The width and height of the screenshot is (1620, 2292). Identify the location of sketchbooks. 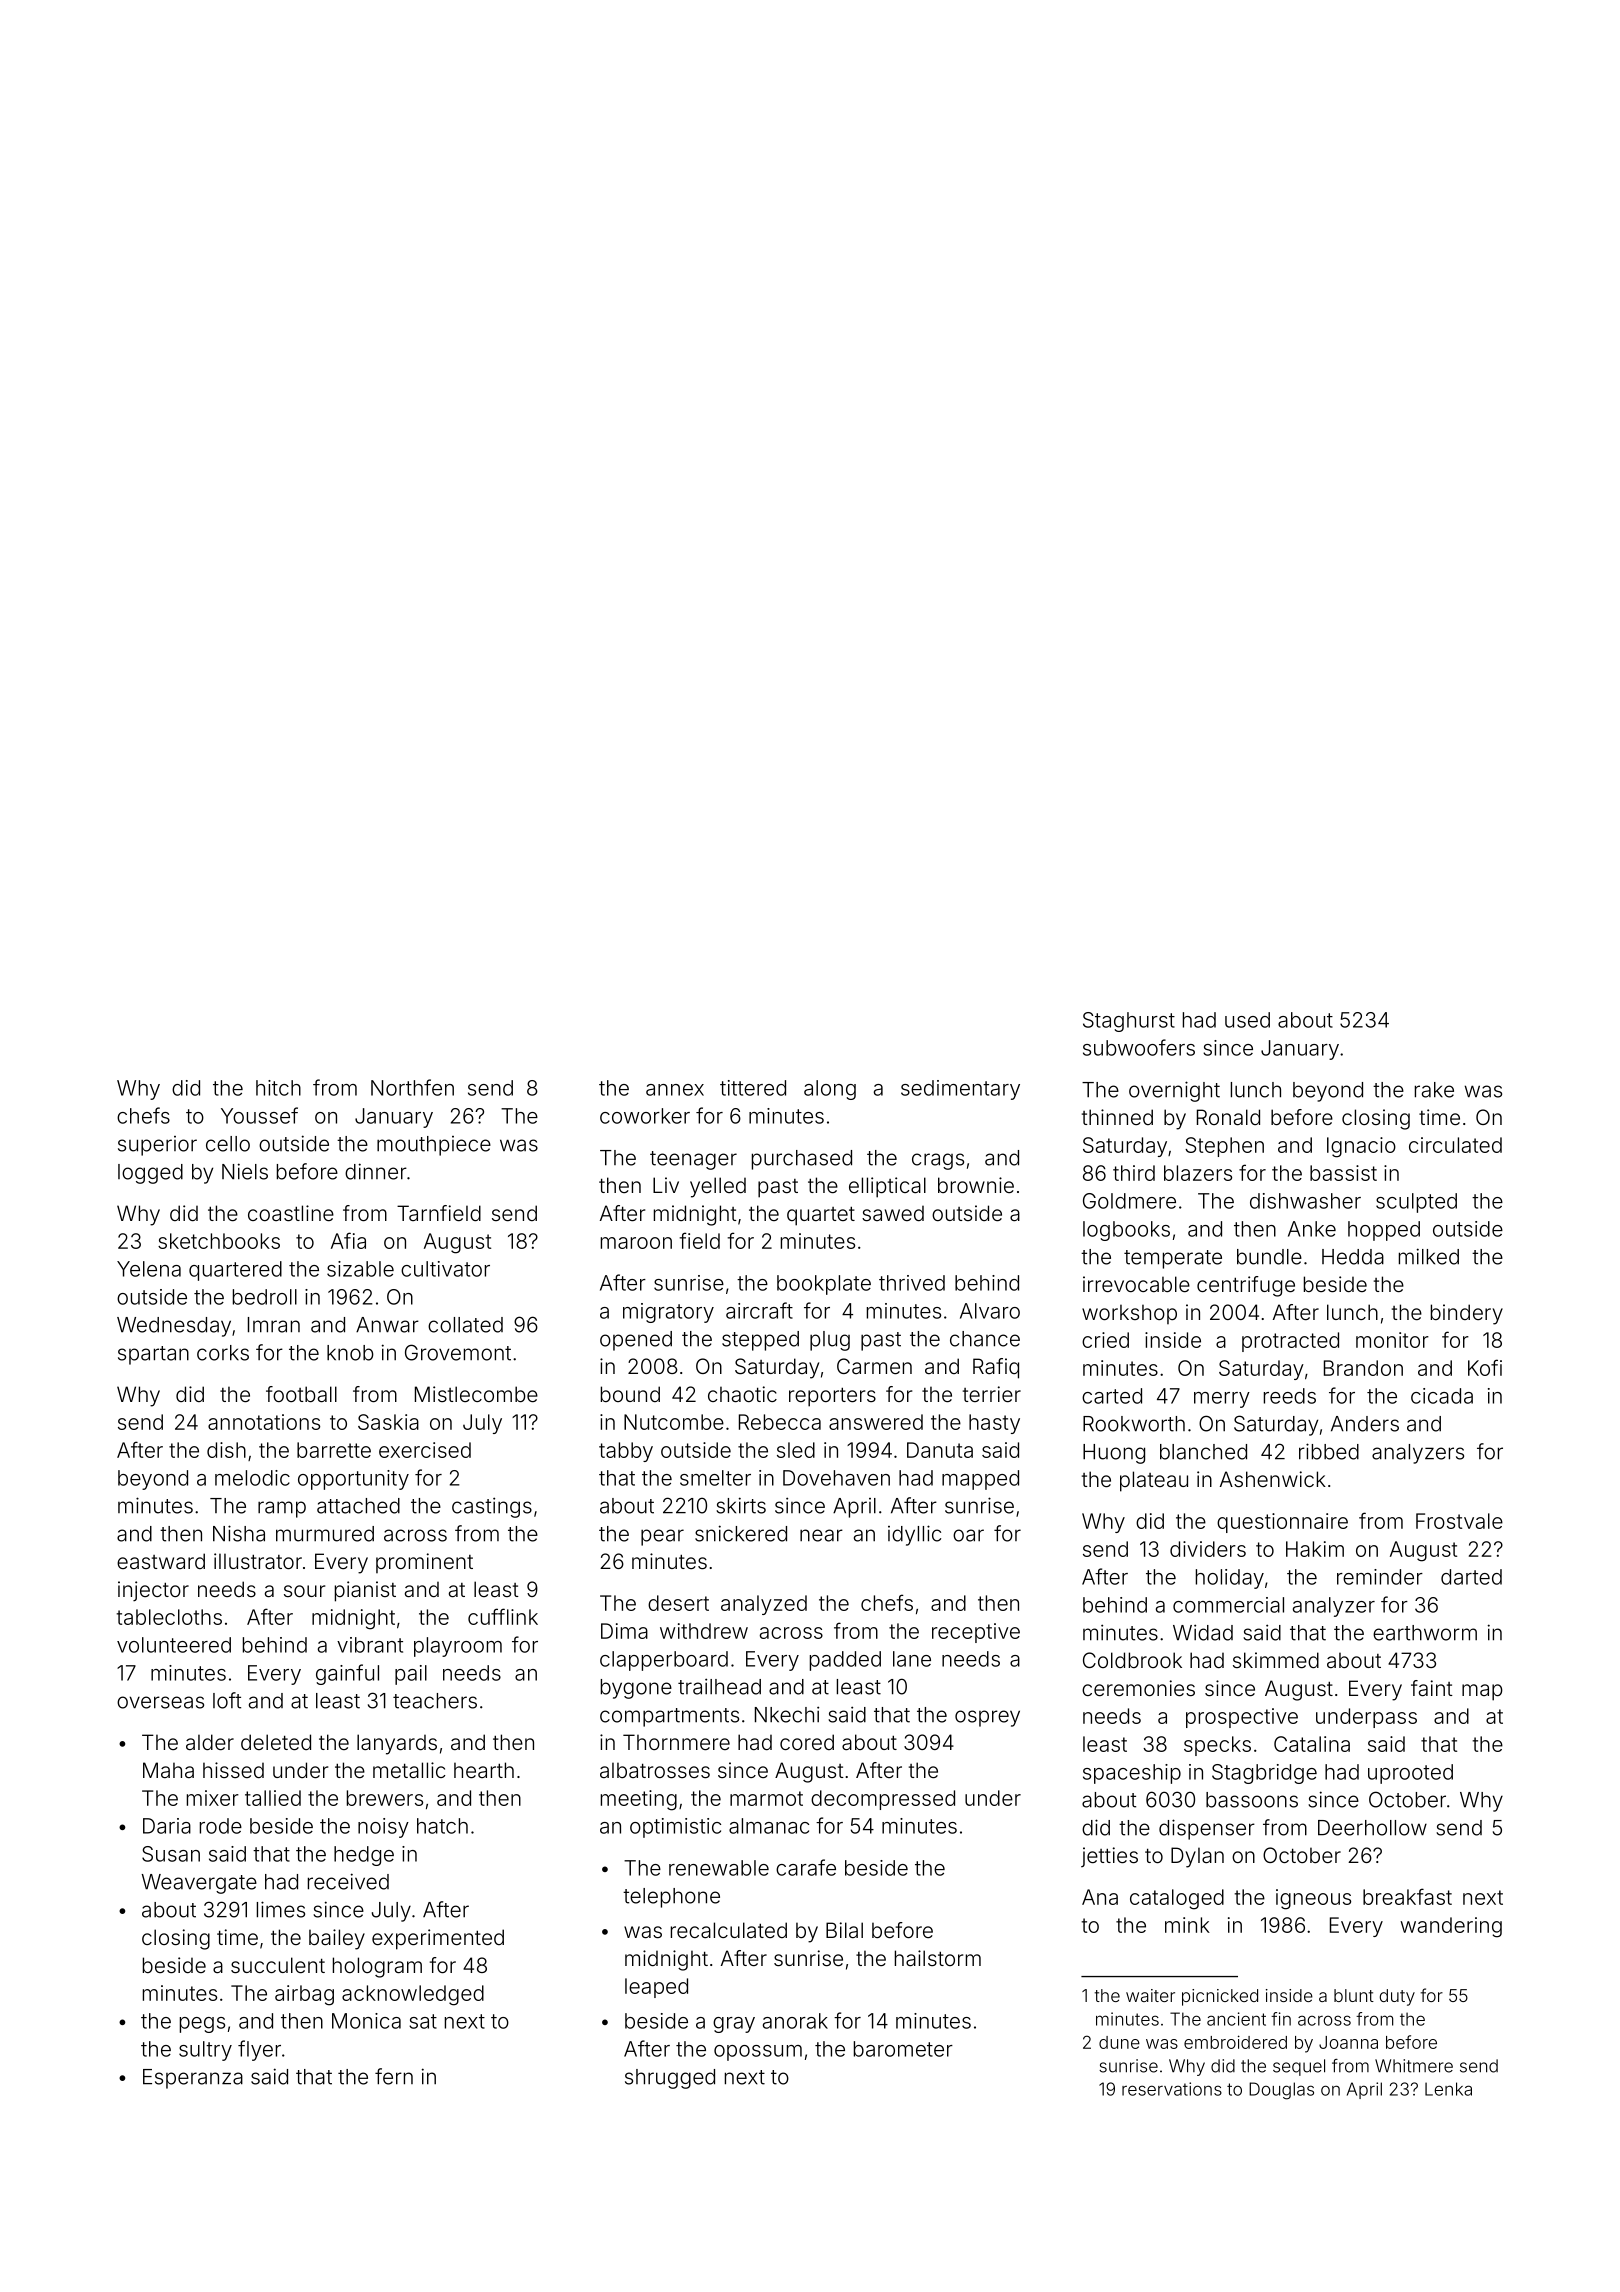
(219, 1241).
